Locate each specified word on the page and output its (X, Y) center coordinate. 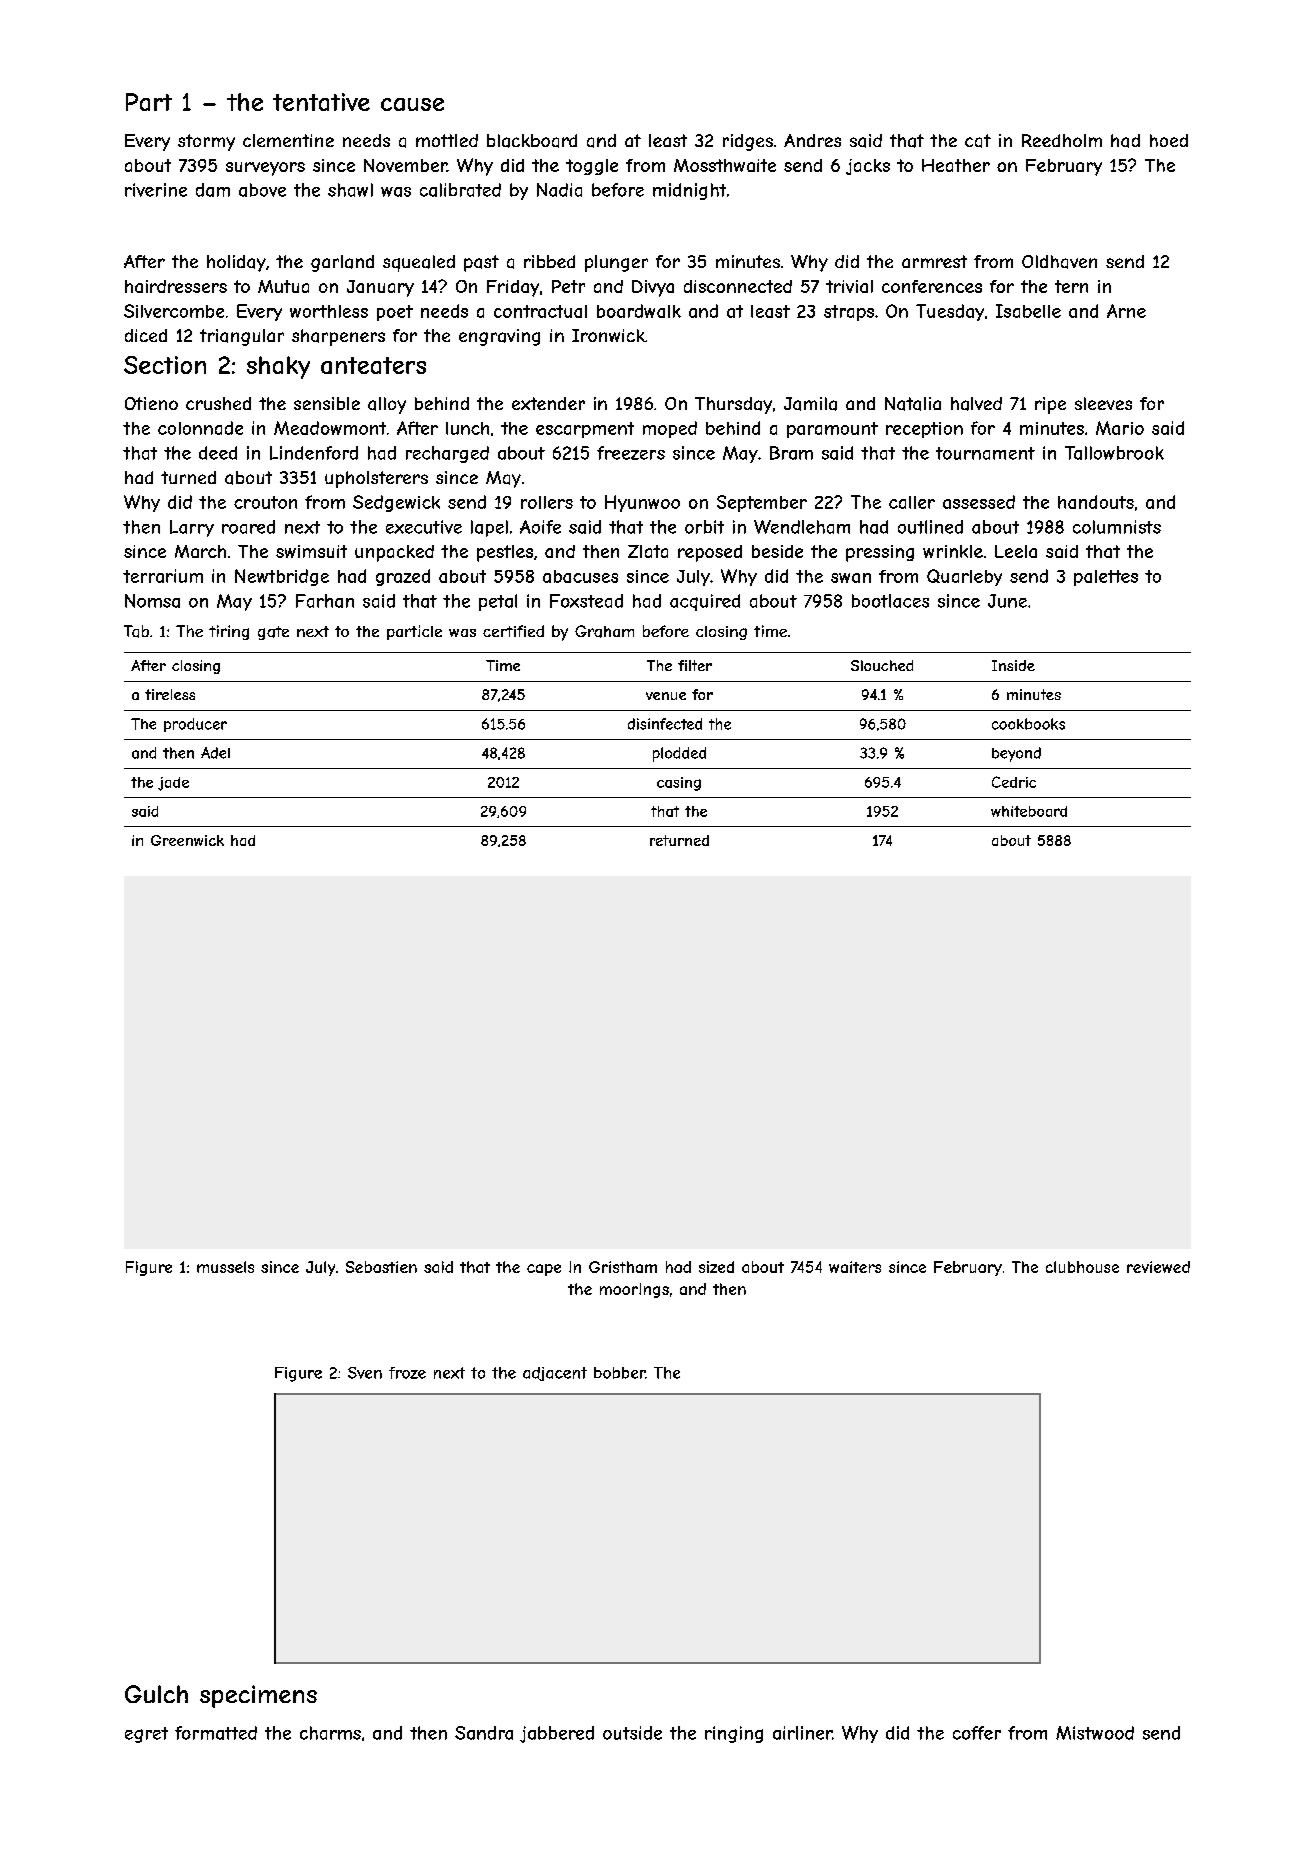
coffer (977, 1733)
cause (412, 104)
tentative (321, 102)
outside (632, 1733)
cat (978, 141)
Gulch (156, 1694)
